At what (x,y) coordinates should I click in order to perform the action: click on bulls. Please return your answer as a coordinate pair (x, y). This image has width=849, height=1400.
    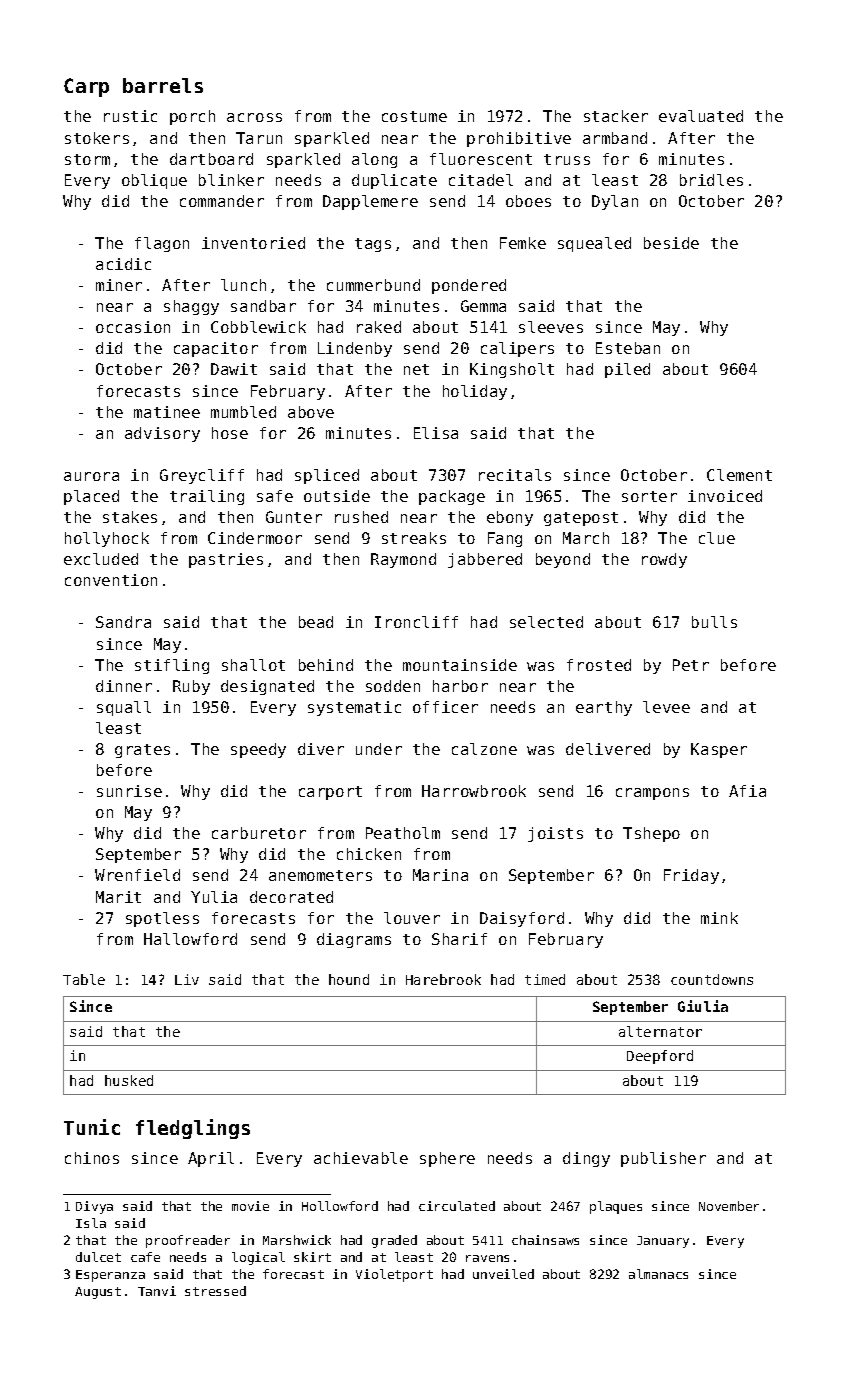
    Looking at the image, I should click on (714, 622).
